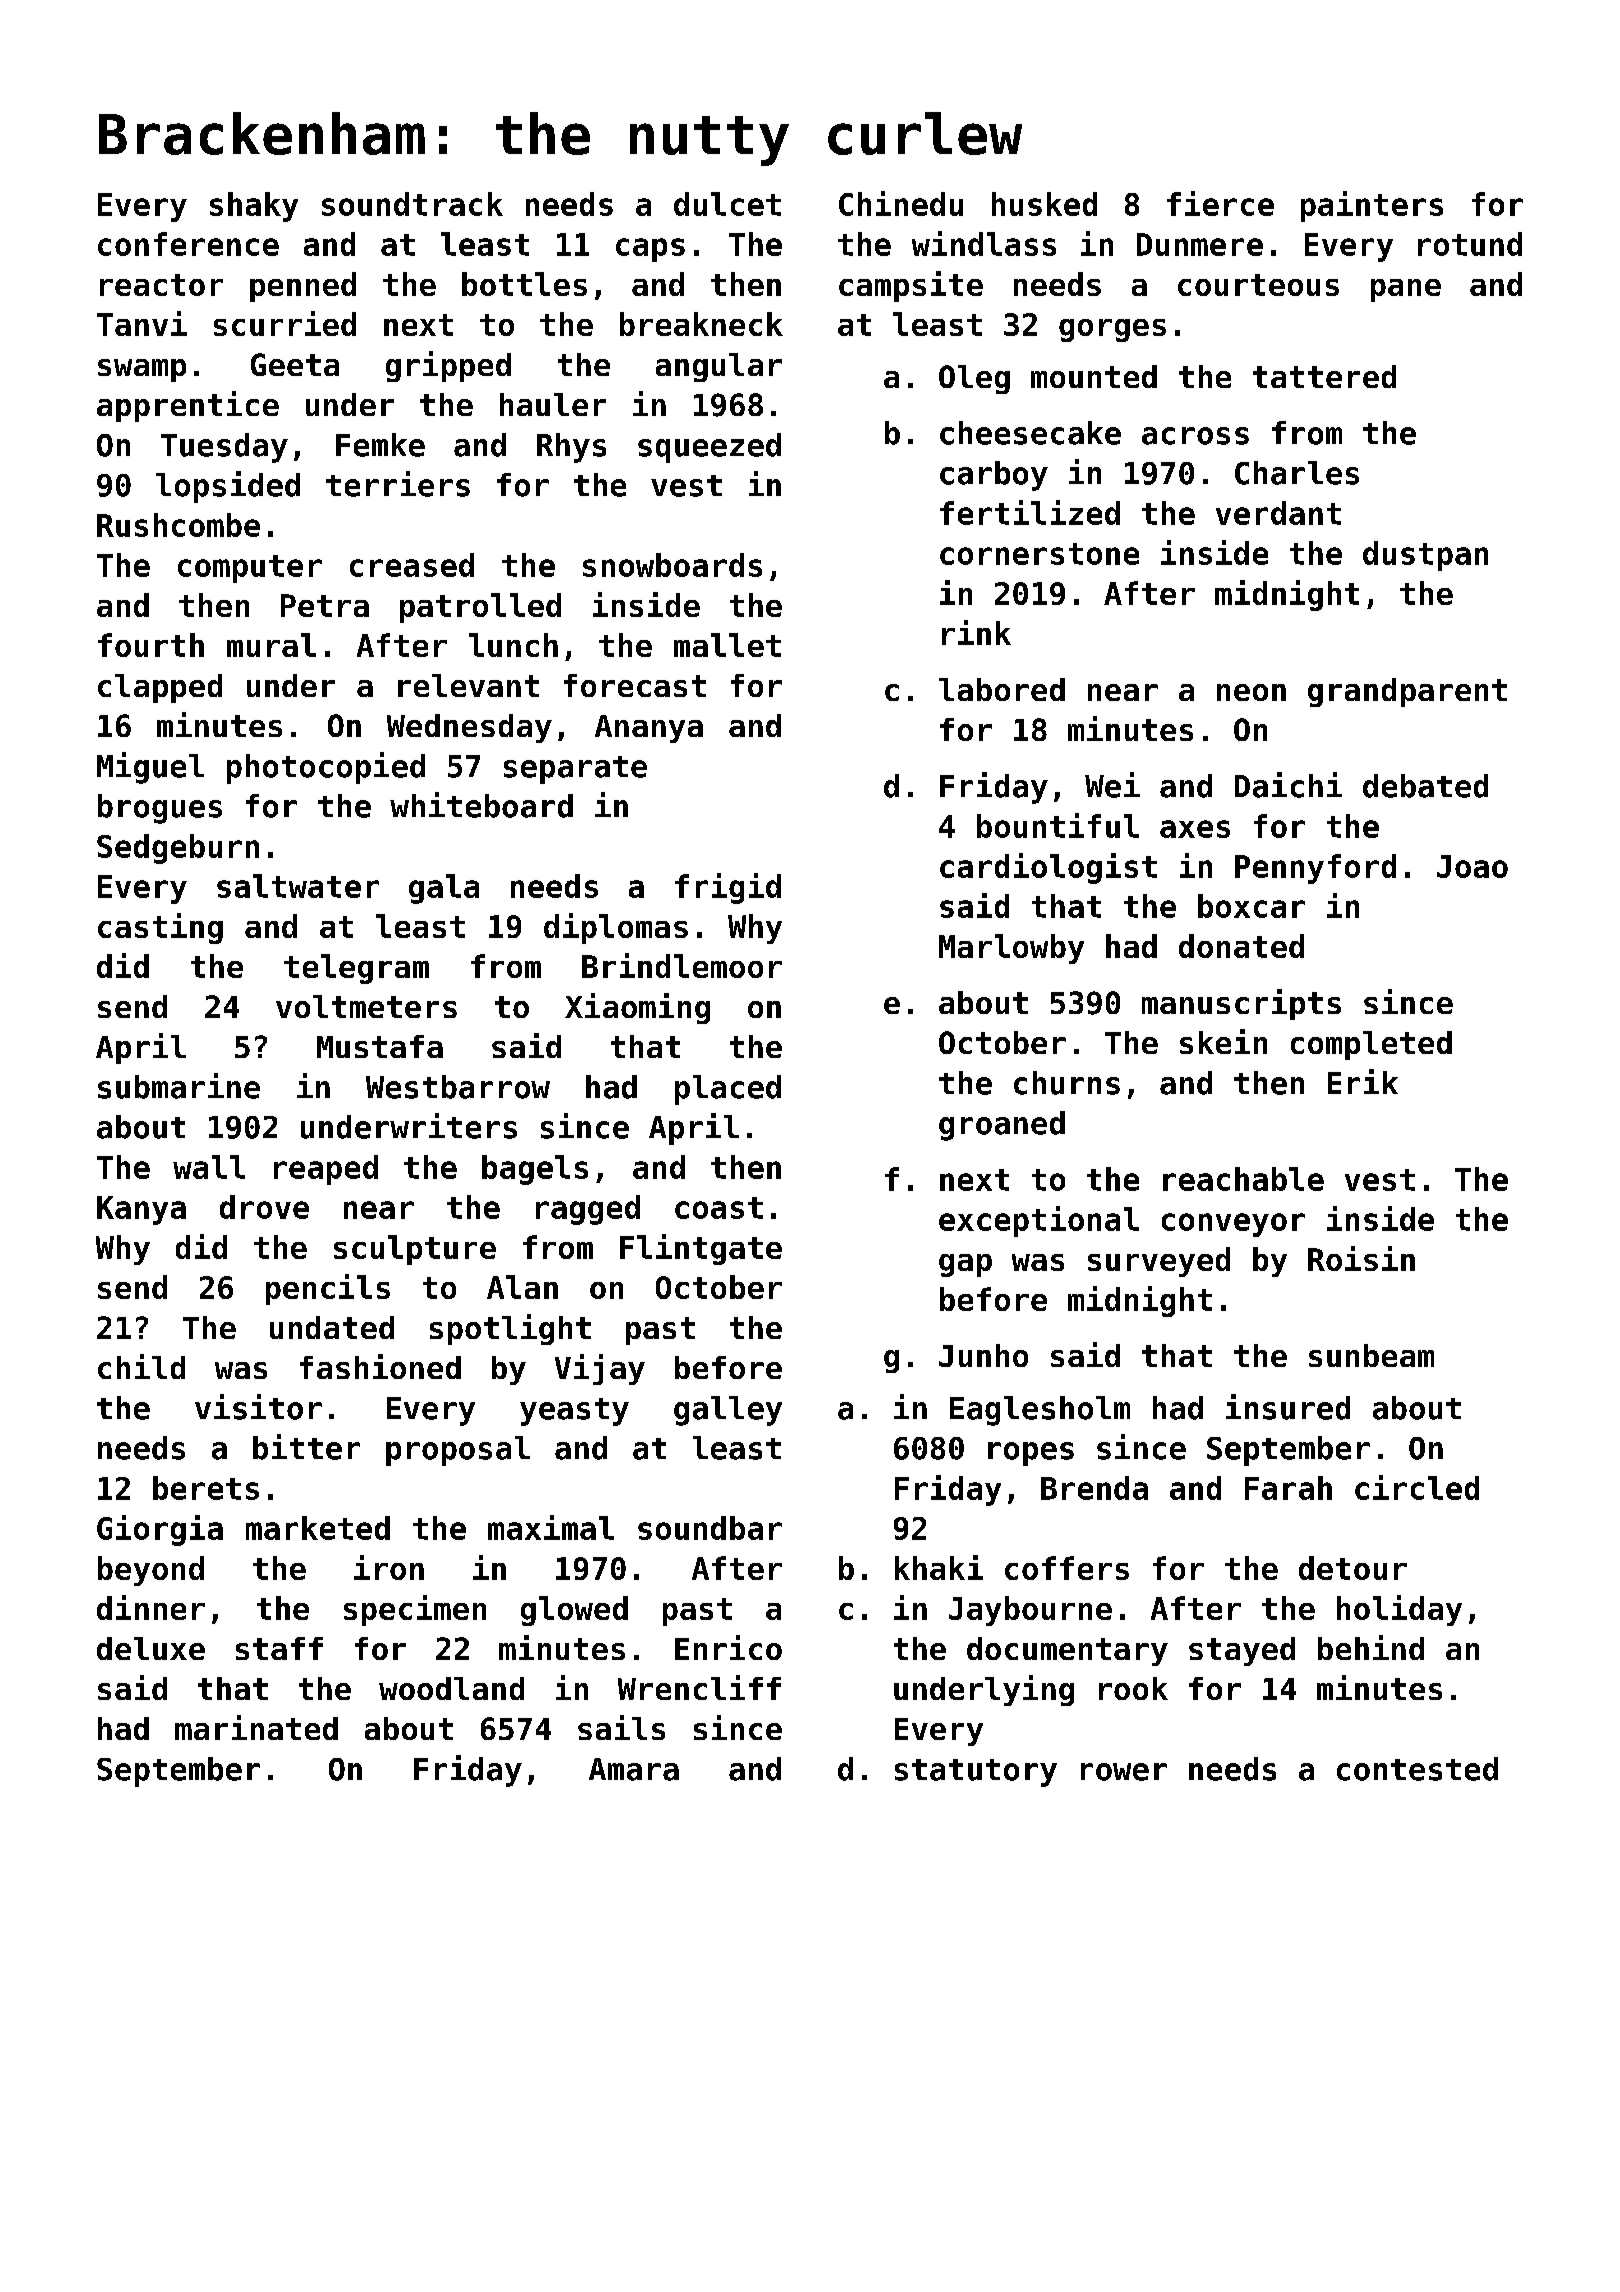  Describe the element at coordinates (151, 1607) in the screenshot. I see `dinner` at that location.
